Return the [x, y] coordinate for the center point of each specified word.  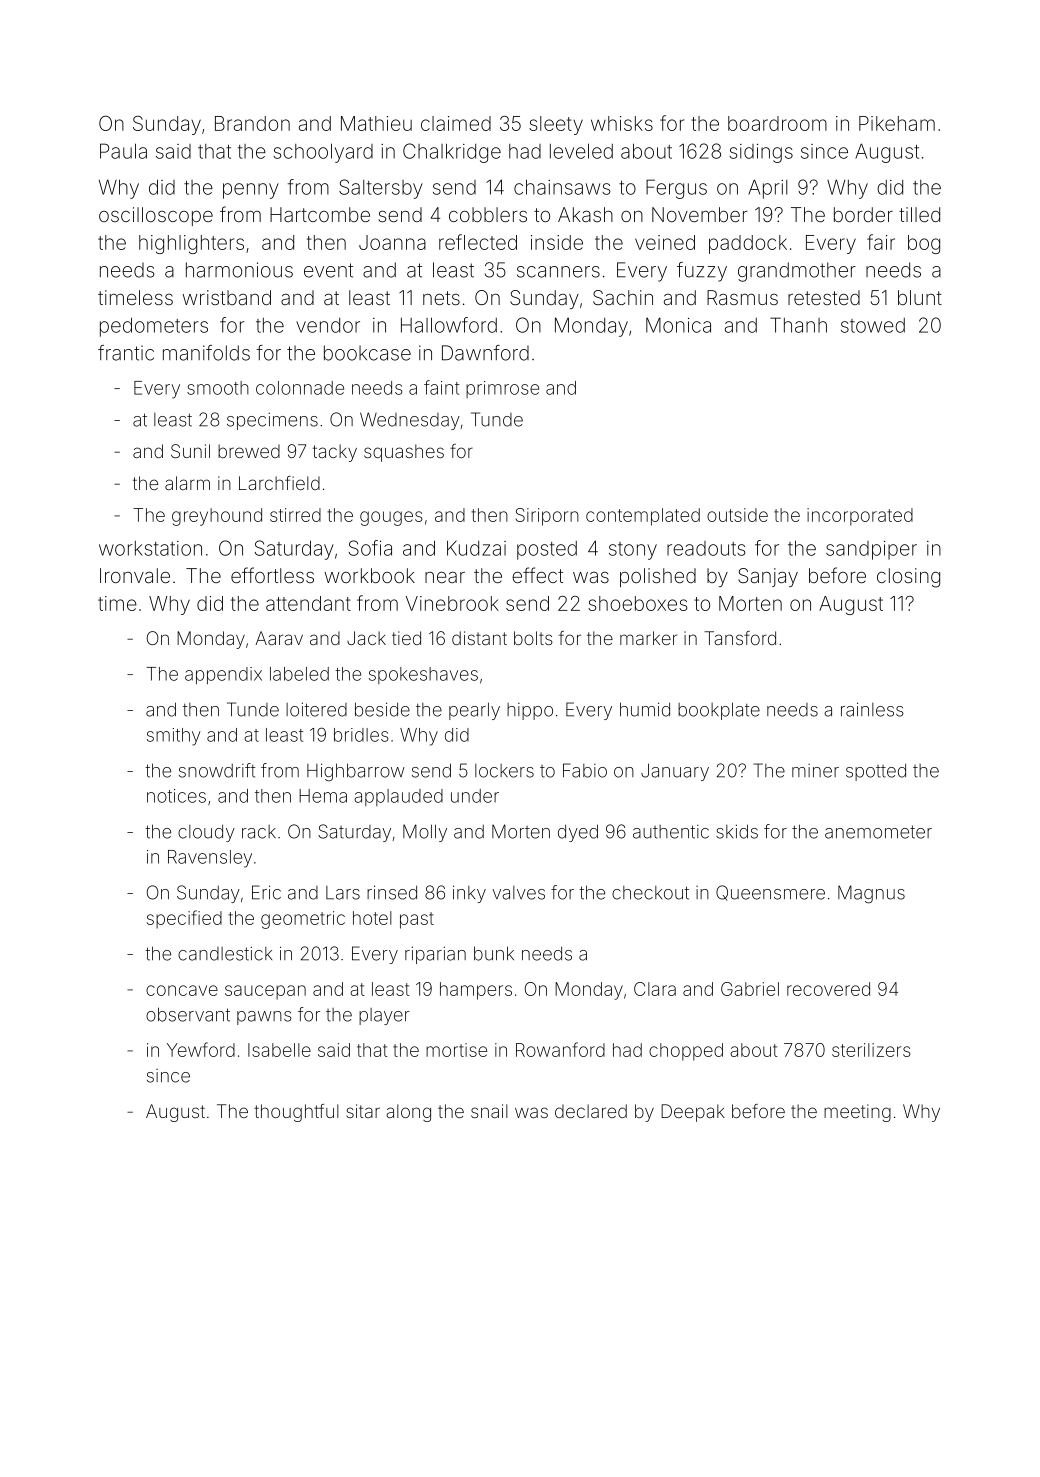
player [384, 1016]
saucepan [265, 992]
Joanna [392, 242]
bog [924, 244]
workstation [150, 548]
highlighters [191, 244]
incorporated [860, 517]
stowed [873, 325]
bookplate [719, 711]
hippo [530, 711]
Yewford [201, 1049]
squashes [404, 453]
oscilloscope [156, 216]
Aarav [279, 638]
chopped [686, 1052]
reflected [478, 242]
